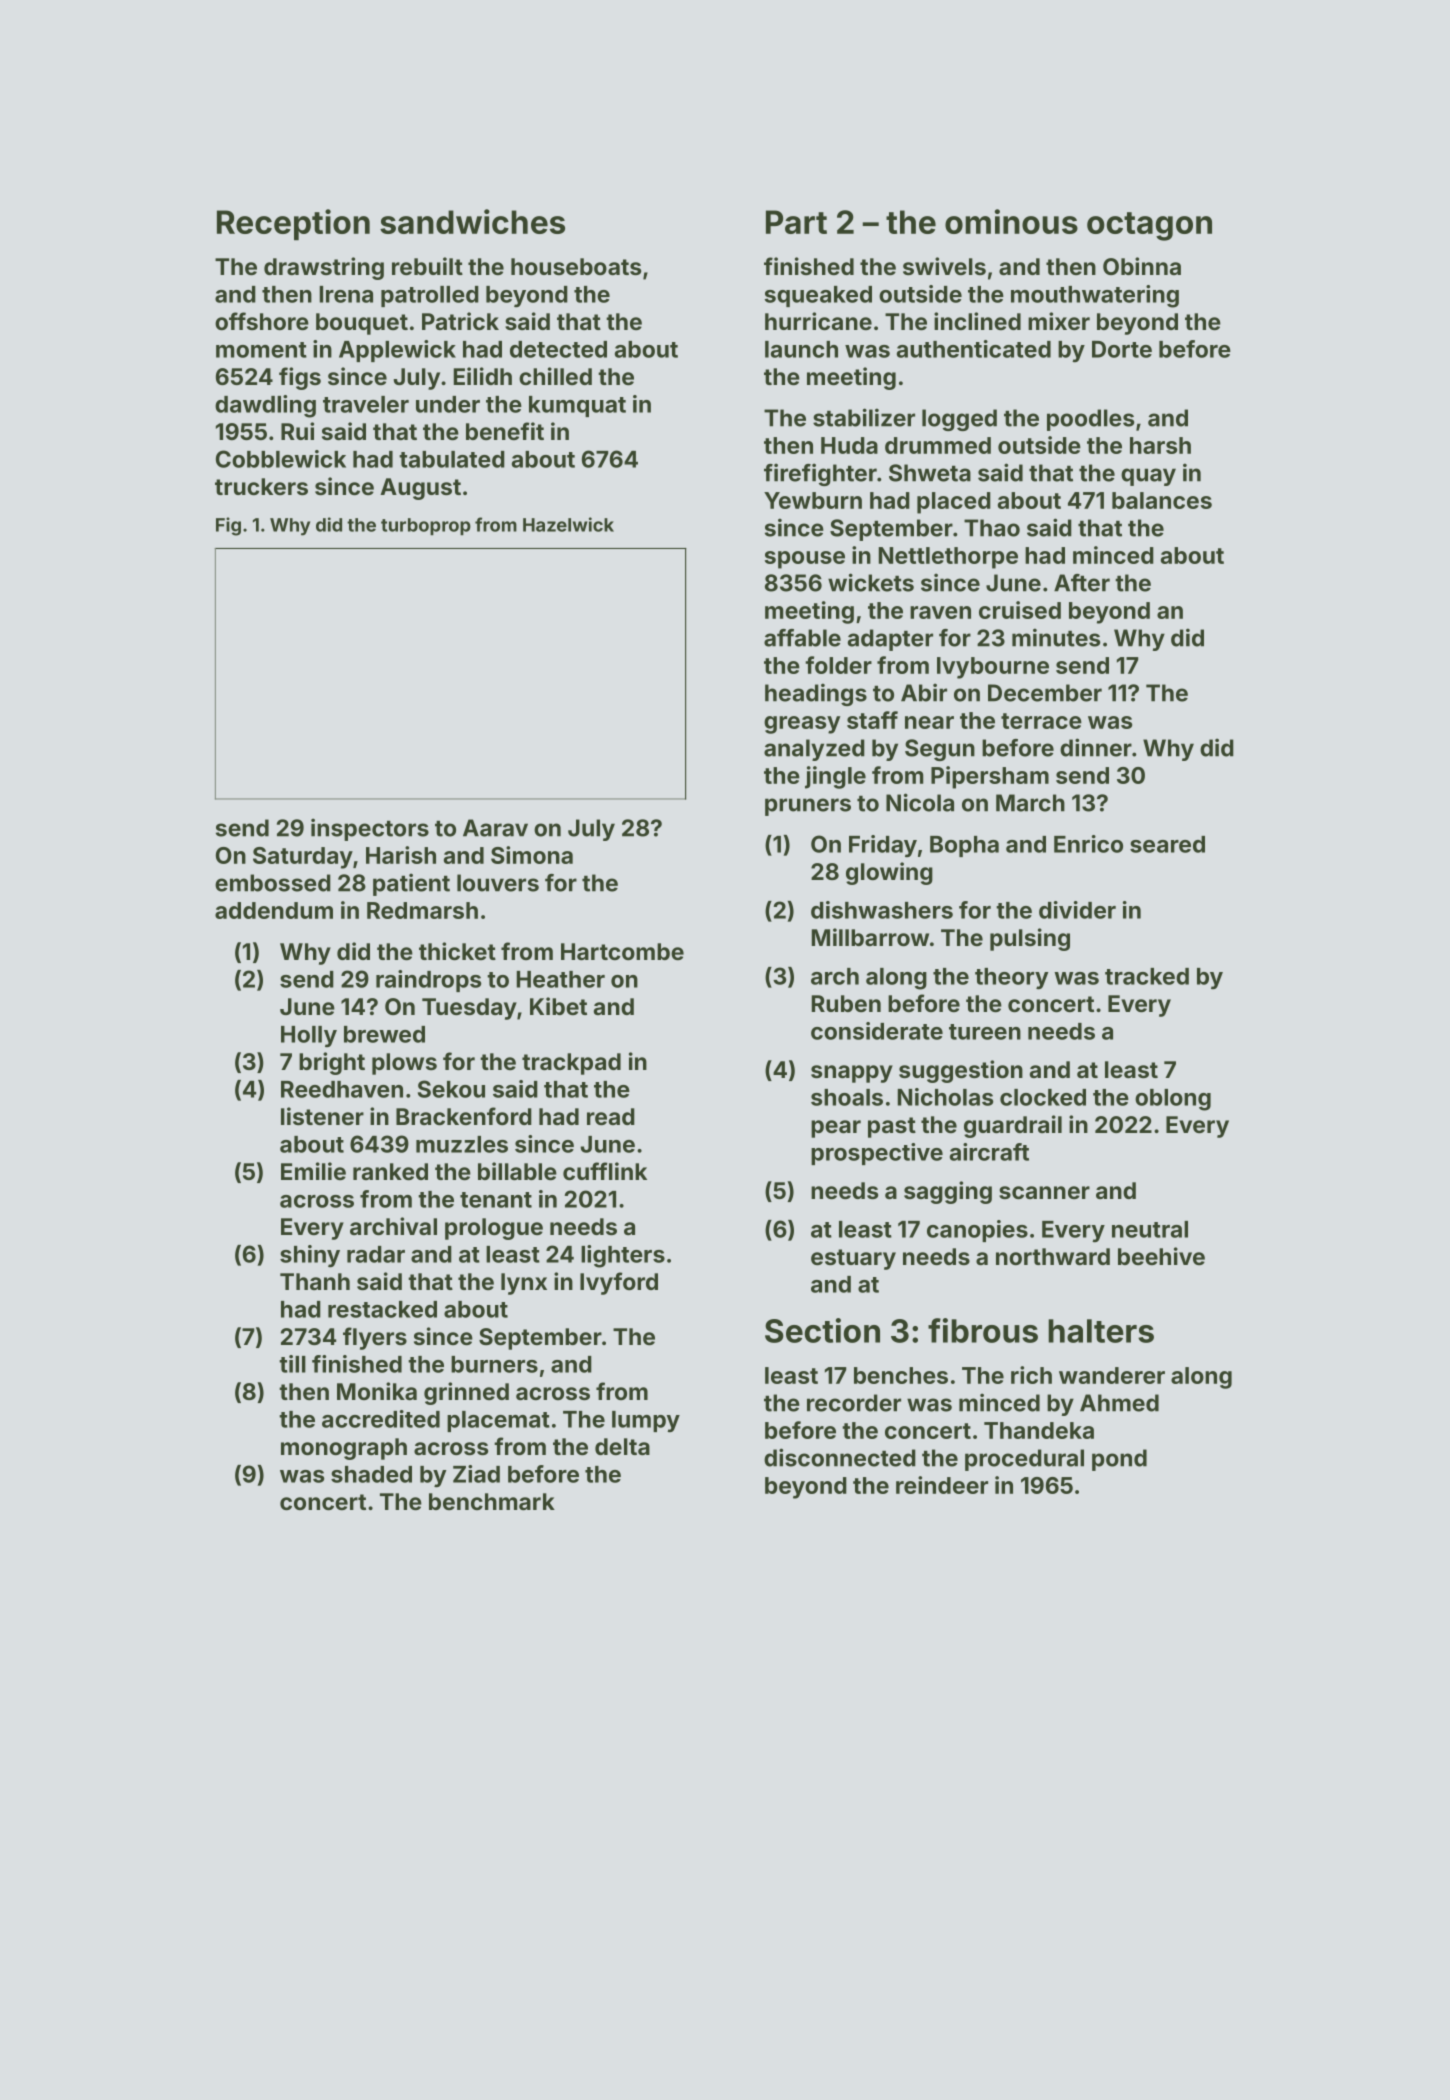 This image has width=1450, height=2100. What do you see at coordinates (1059, 321) in the image?
I see `mixer` at bounding box center [1059, 321].
